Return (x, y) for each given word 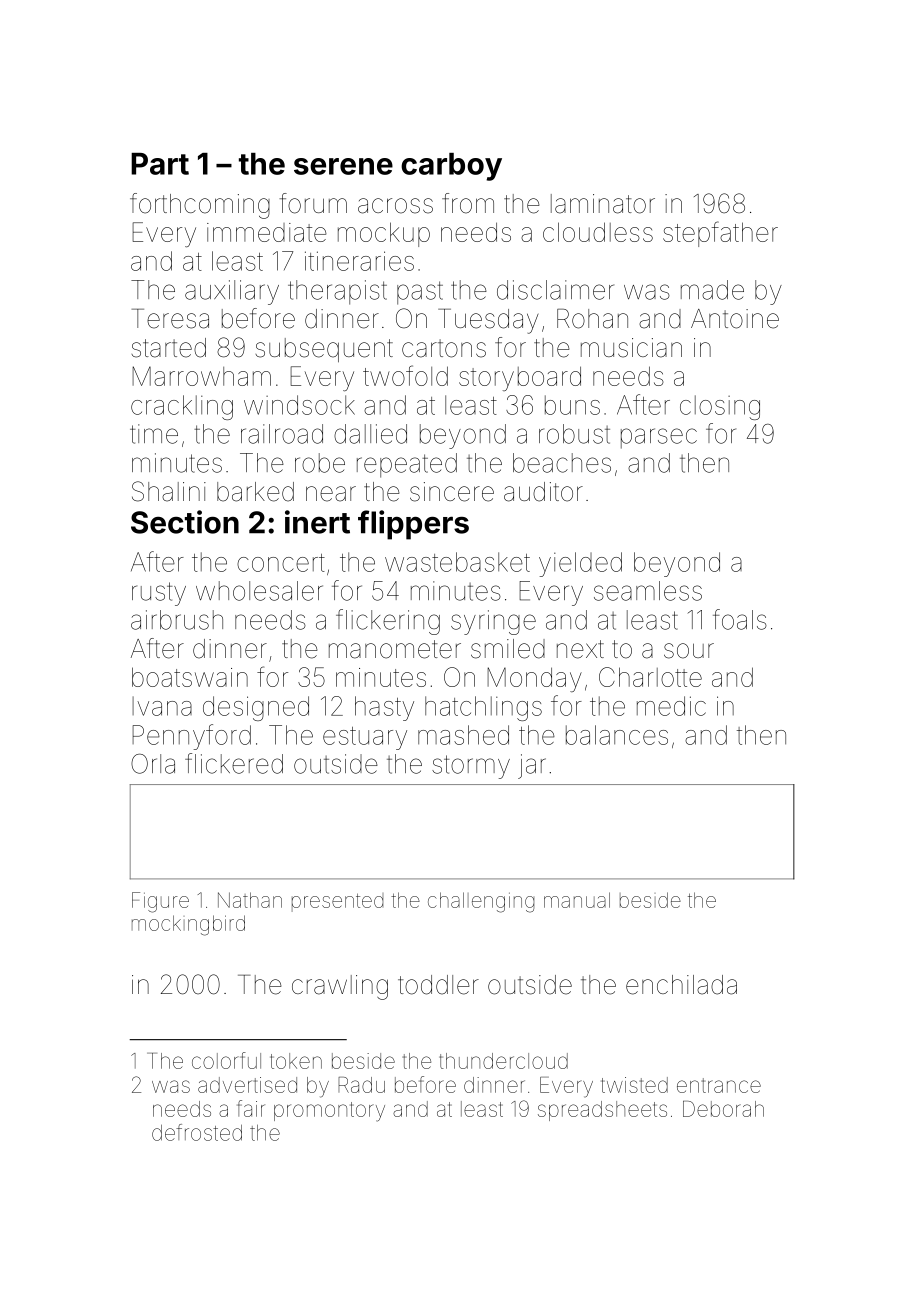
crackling (182, 407)
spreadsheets (602, 1111)
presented (337, 903)
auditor (543, 492)
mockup (384, 234)
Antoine (735, 319)
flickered (234, 763)
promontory (329, 1112)
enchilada (681, 985)
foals (740, 619)
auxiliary (232, 292)
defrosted (197, 1132)
